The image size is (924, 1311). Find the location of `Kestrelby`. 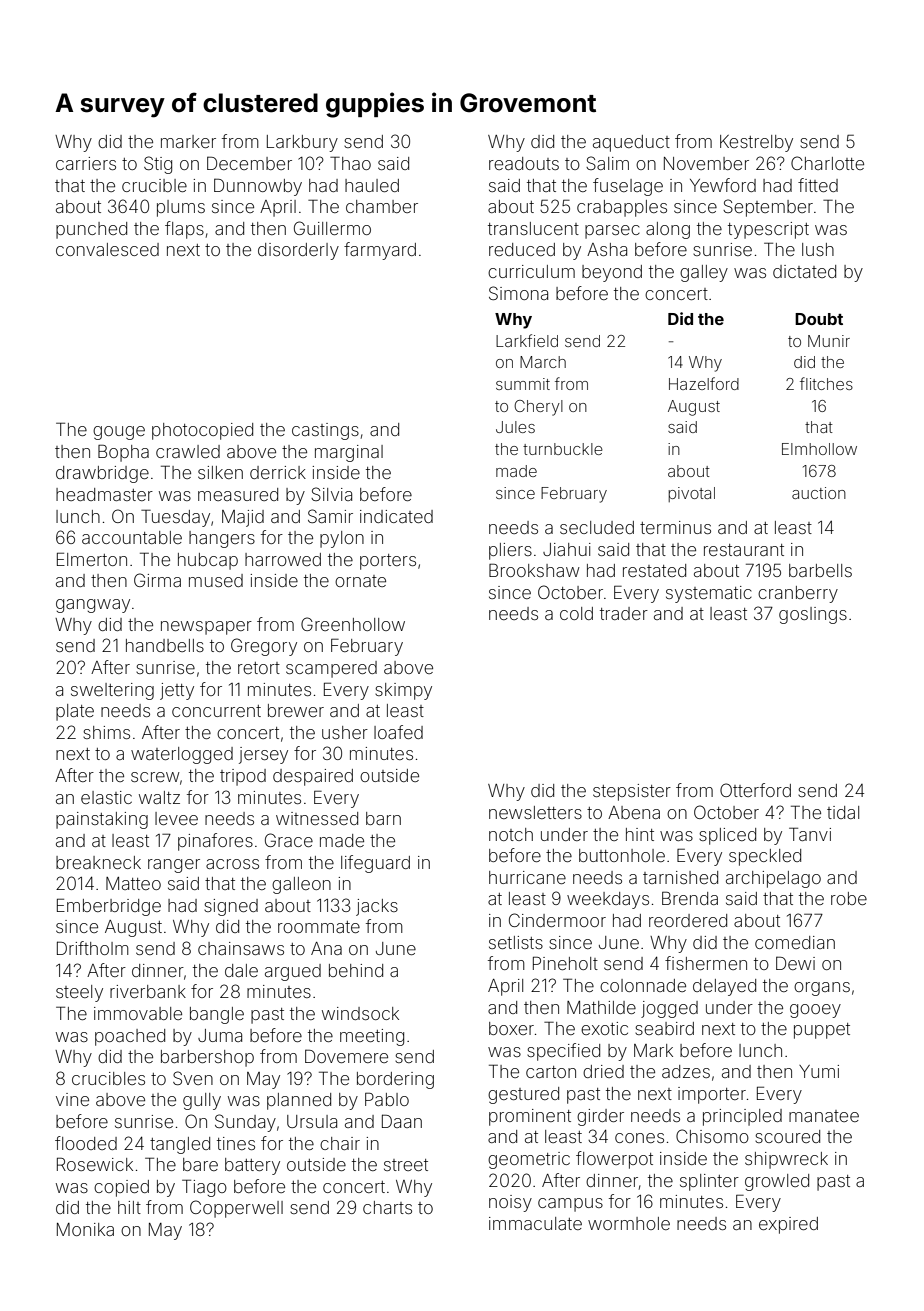

Kestrelby is located at coordinates (756, 143).
